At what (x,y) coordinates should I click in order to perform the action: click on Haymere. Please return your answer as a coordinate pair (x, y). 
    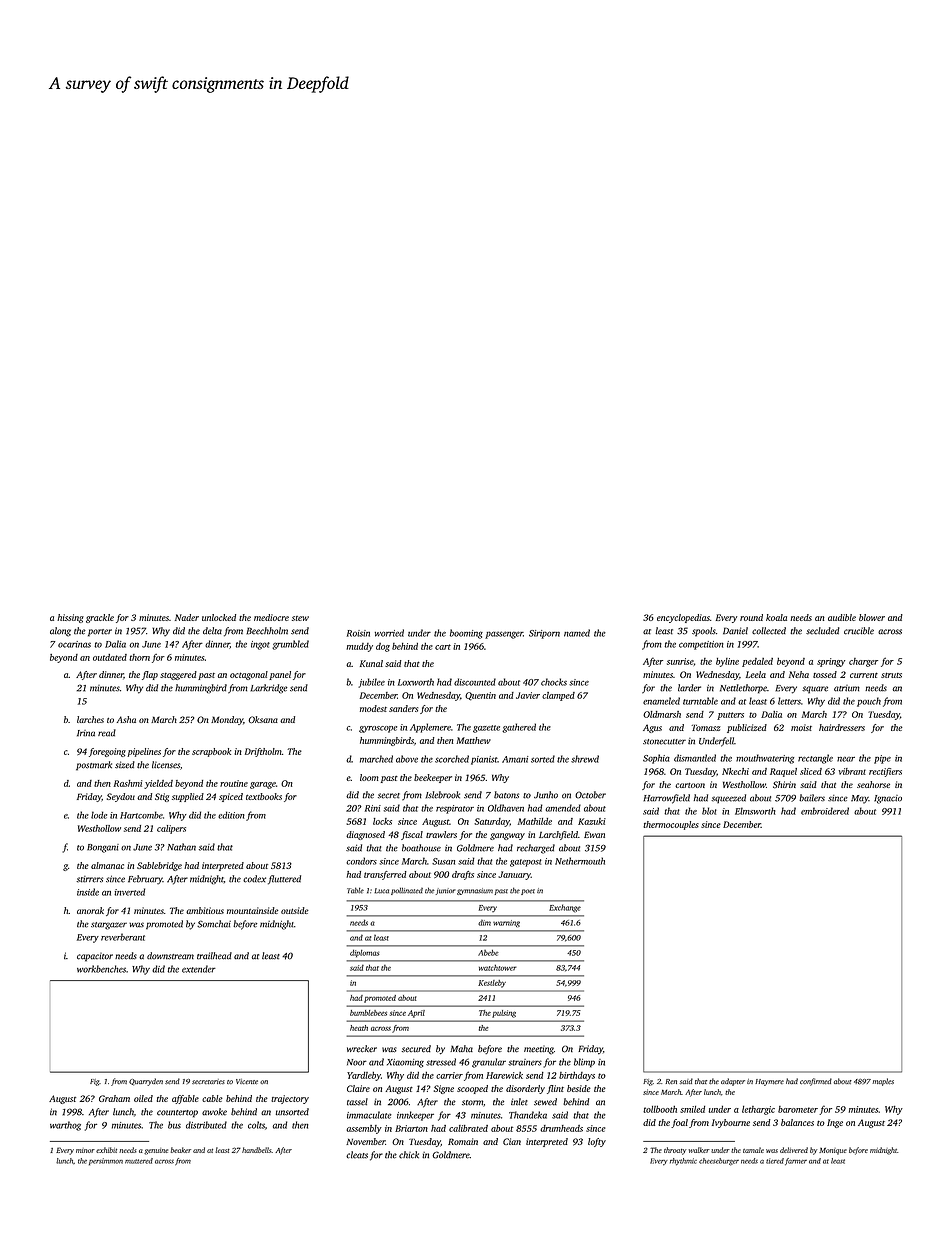
    Looking at the image, I should click on (769, 1082).
